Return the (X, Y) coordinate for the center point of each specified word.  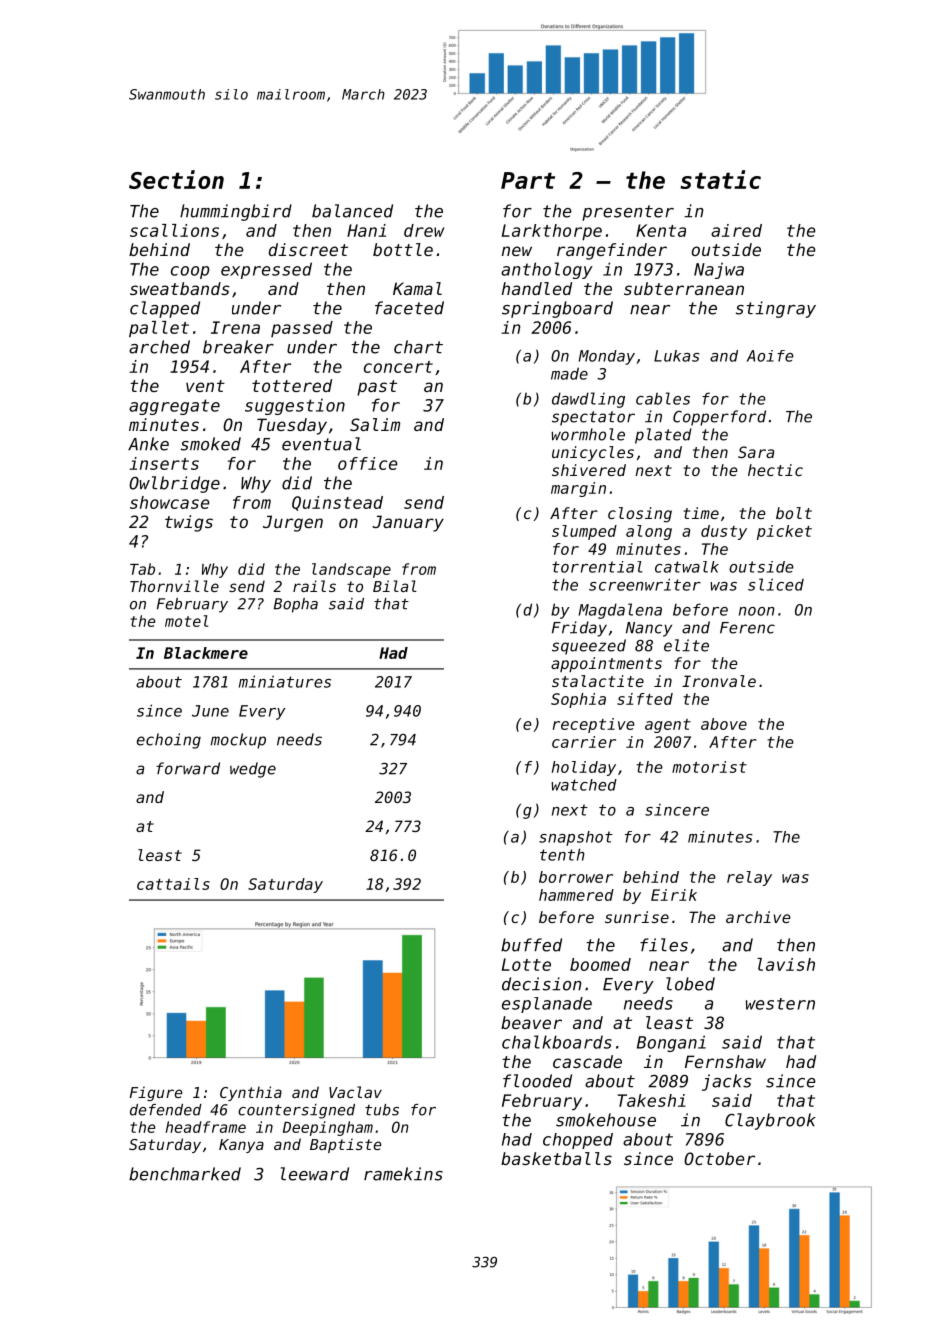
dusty (724, 532)
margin (578, 489)
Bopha (296, 605)
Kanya (241, 1146)
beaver (531, 1022)
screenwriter (645, 584)
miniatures (285, 681)
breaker (238, 347)
